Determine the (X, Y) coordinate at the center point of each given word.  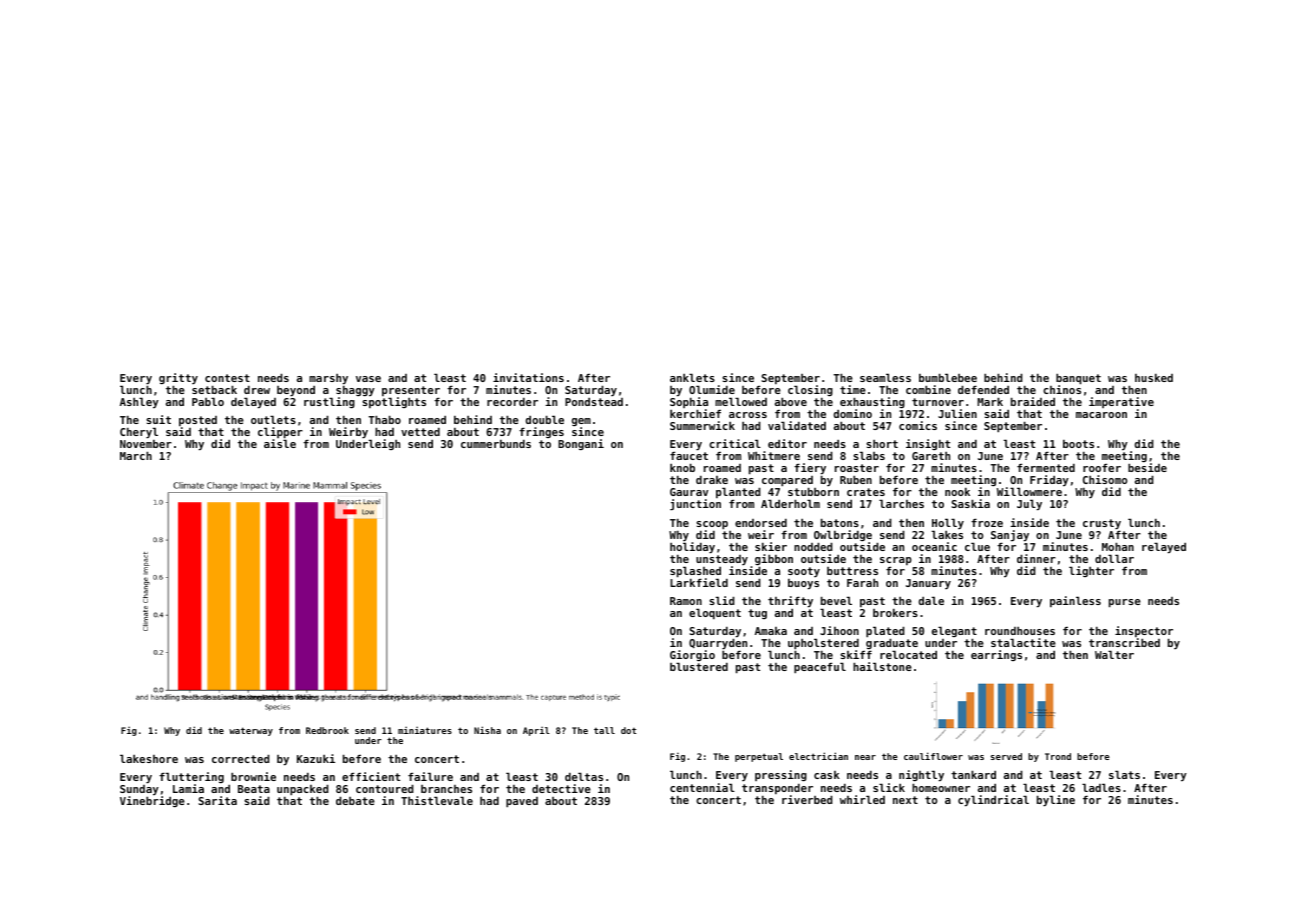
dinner (1036, 558)
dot (628, 730)
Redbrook (327, 730)
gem (581, 422)
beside (1147, 467)
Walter (1114, 654)
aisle (280, 443)
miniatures (425, 730)
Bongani (581, 444)
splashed (695, 572)
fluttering (191, 777)
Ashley (139, 403)
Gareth (931, 456)
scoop (712, 525)
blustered (699, 667)
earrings (996, 655)
